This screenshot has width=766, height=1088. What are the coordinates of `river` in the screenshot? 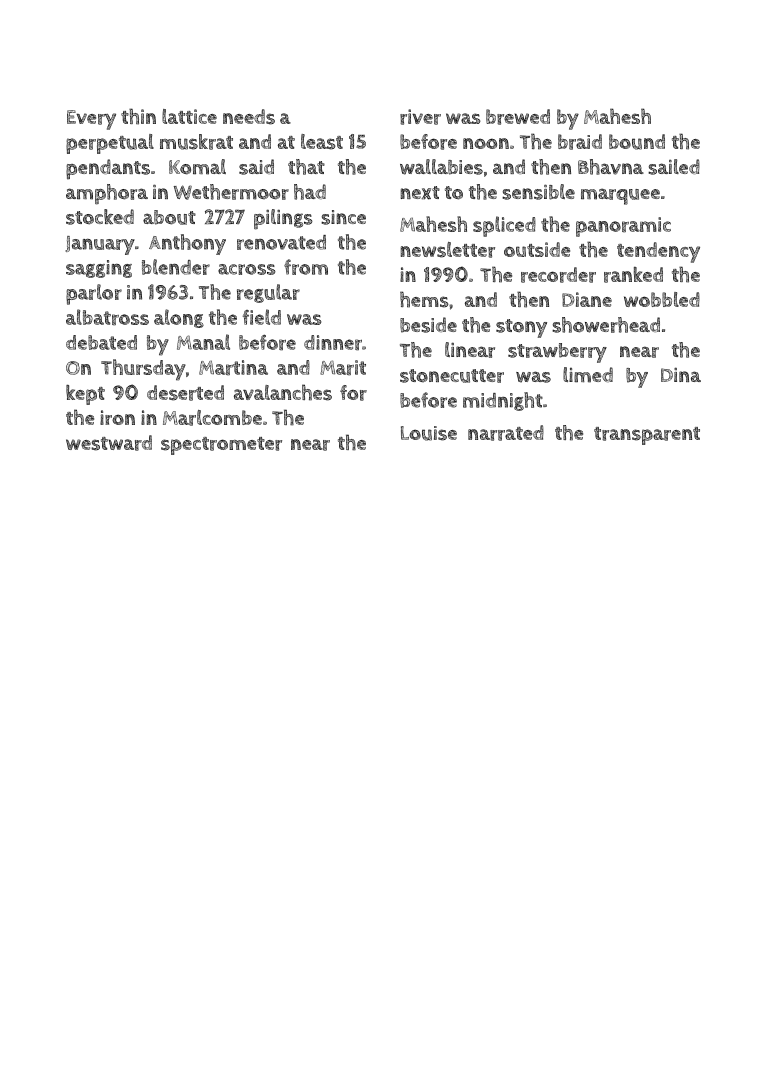 It's located at (420, 117).
